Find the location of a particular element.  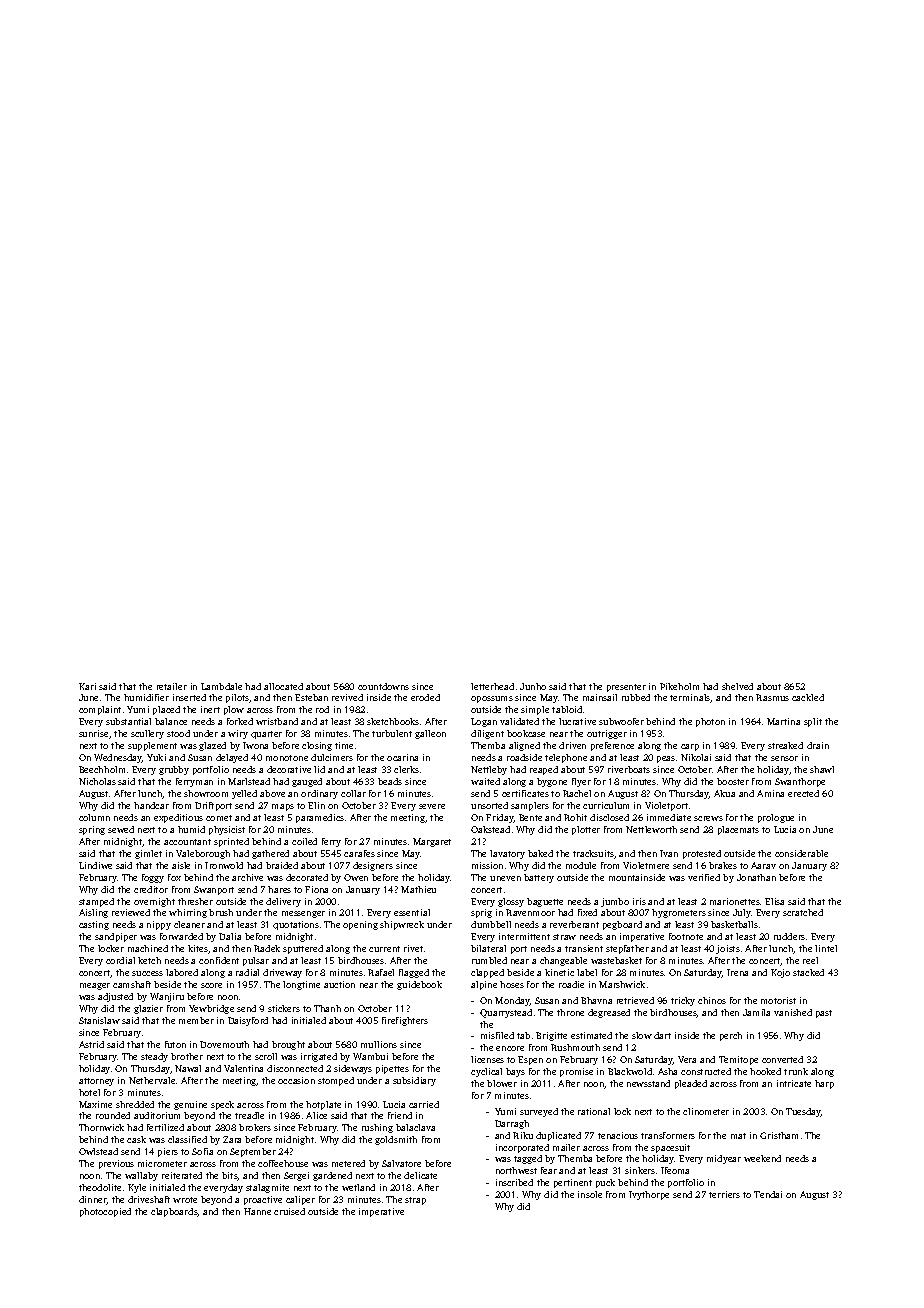

Ravenmoor is located at coordinates (530, 912).
